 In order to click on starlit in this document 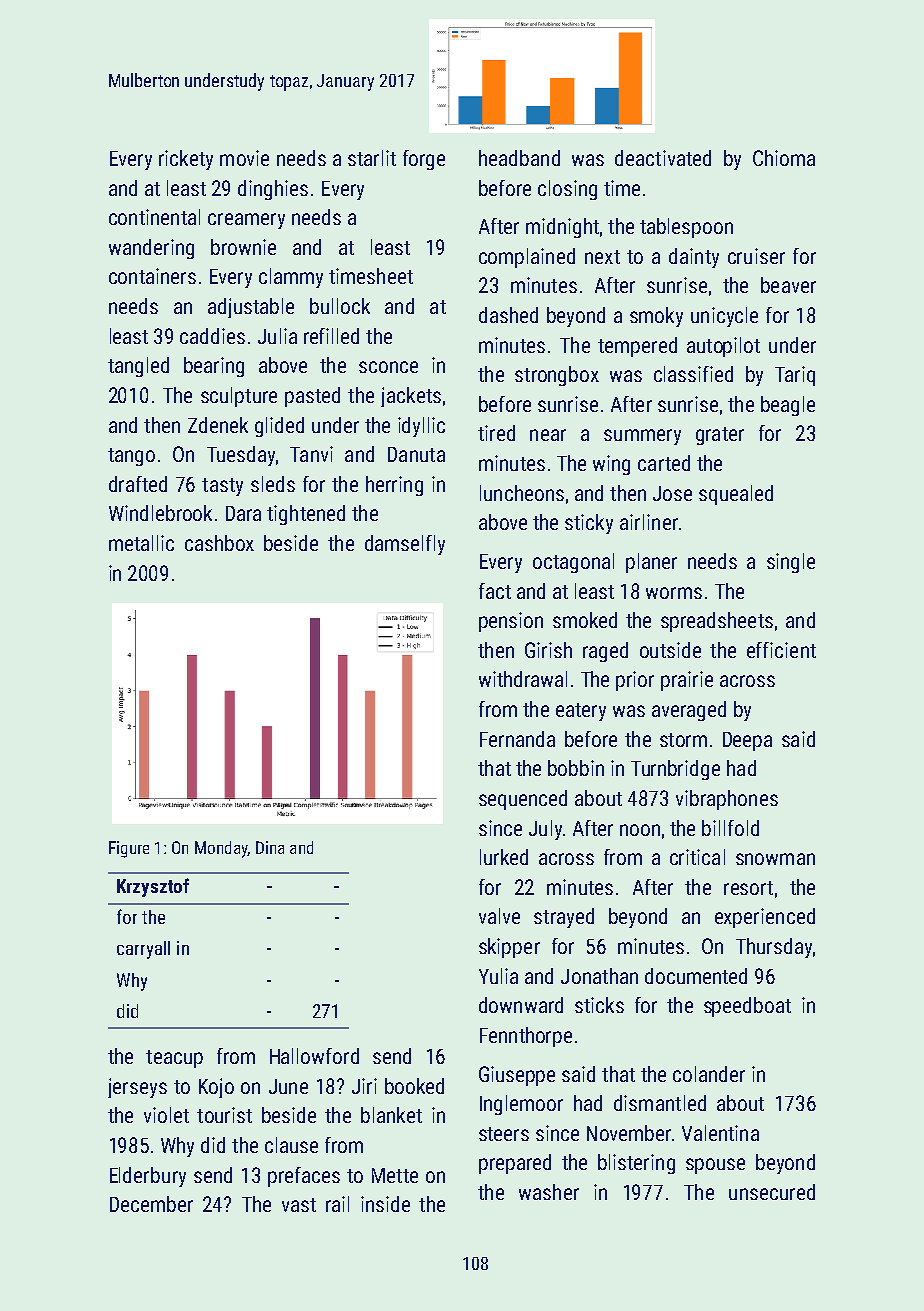, I will do `click(372, 158)`.
